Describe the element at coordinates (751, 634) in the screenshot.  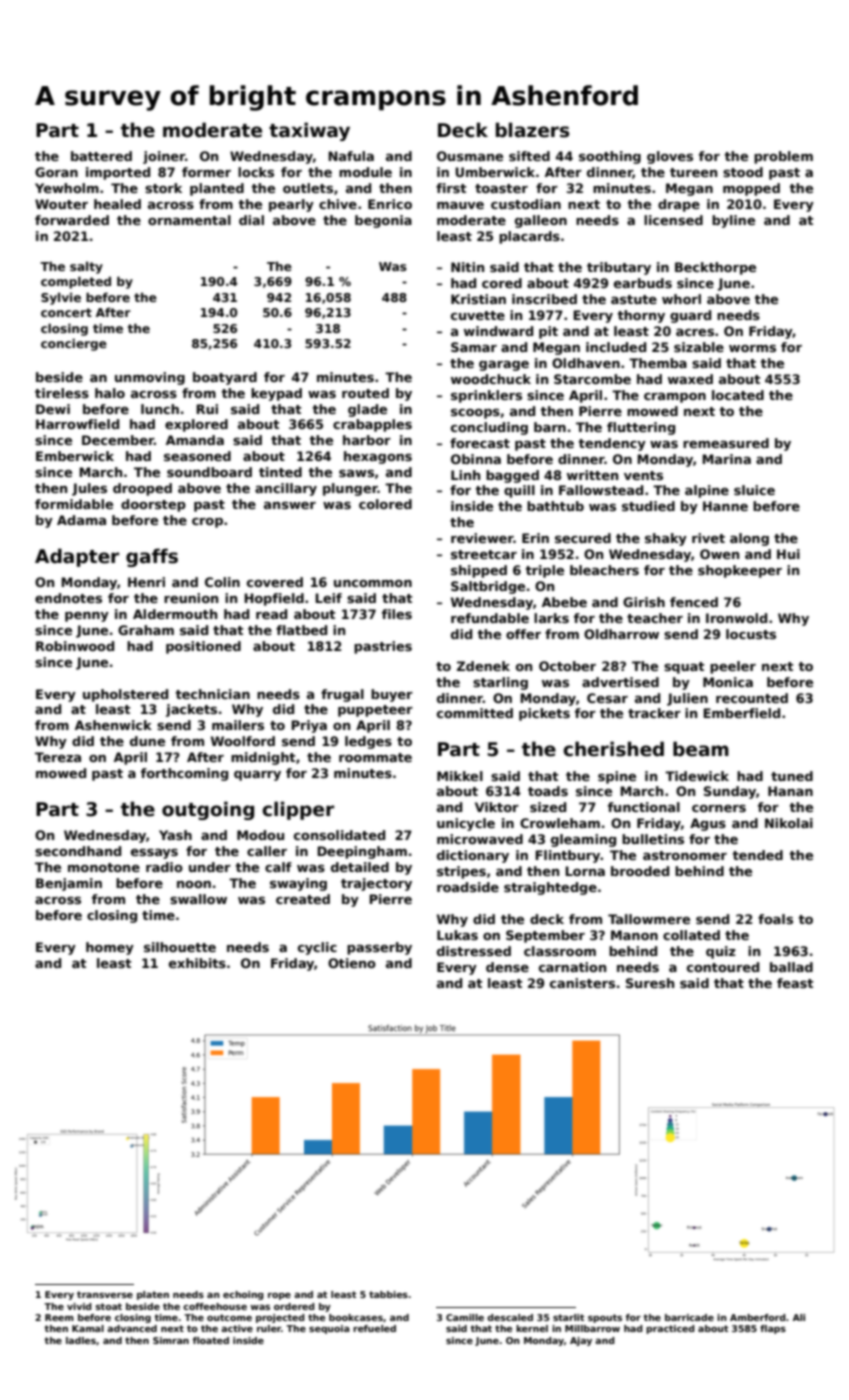
I see `locusts` at that location.
